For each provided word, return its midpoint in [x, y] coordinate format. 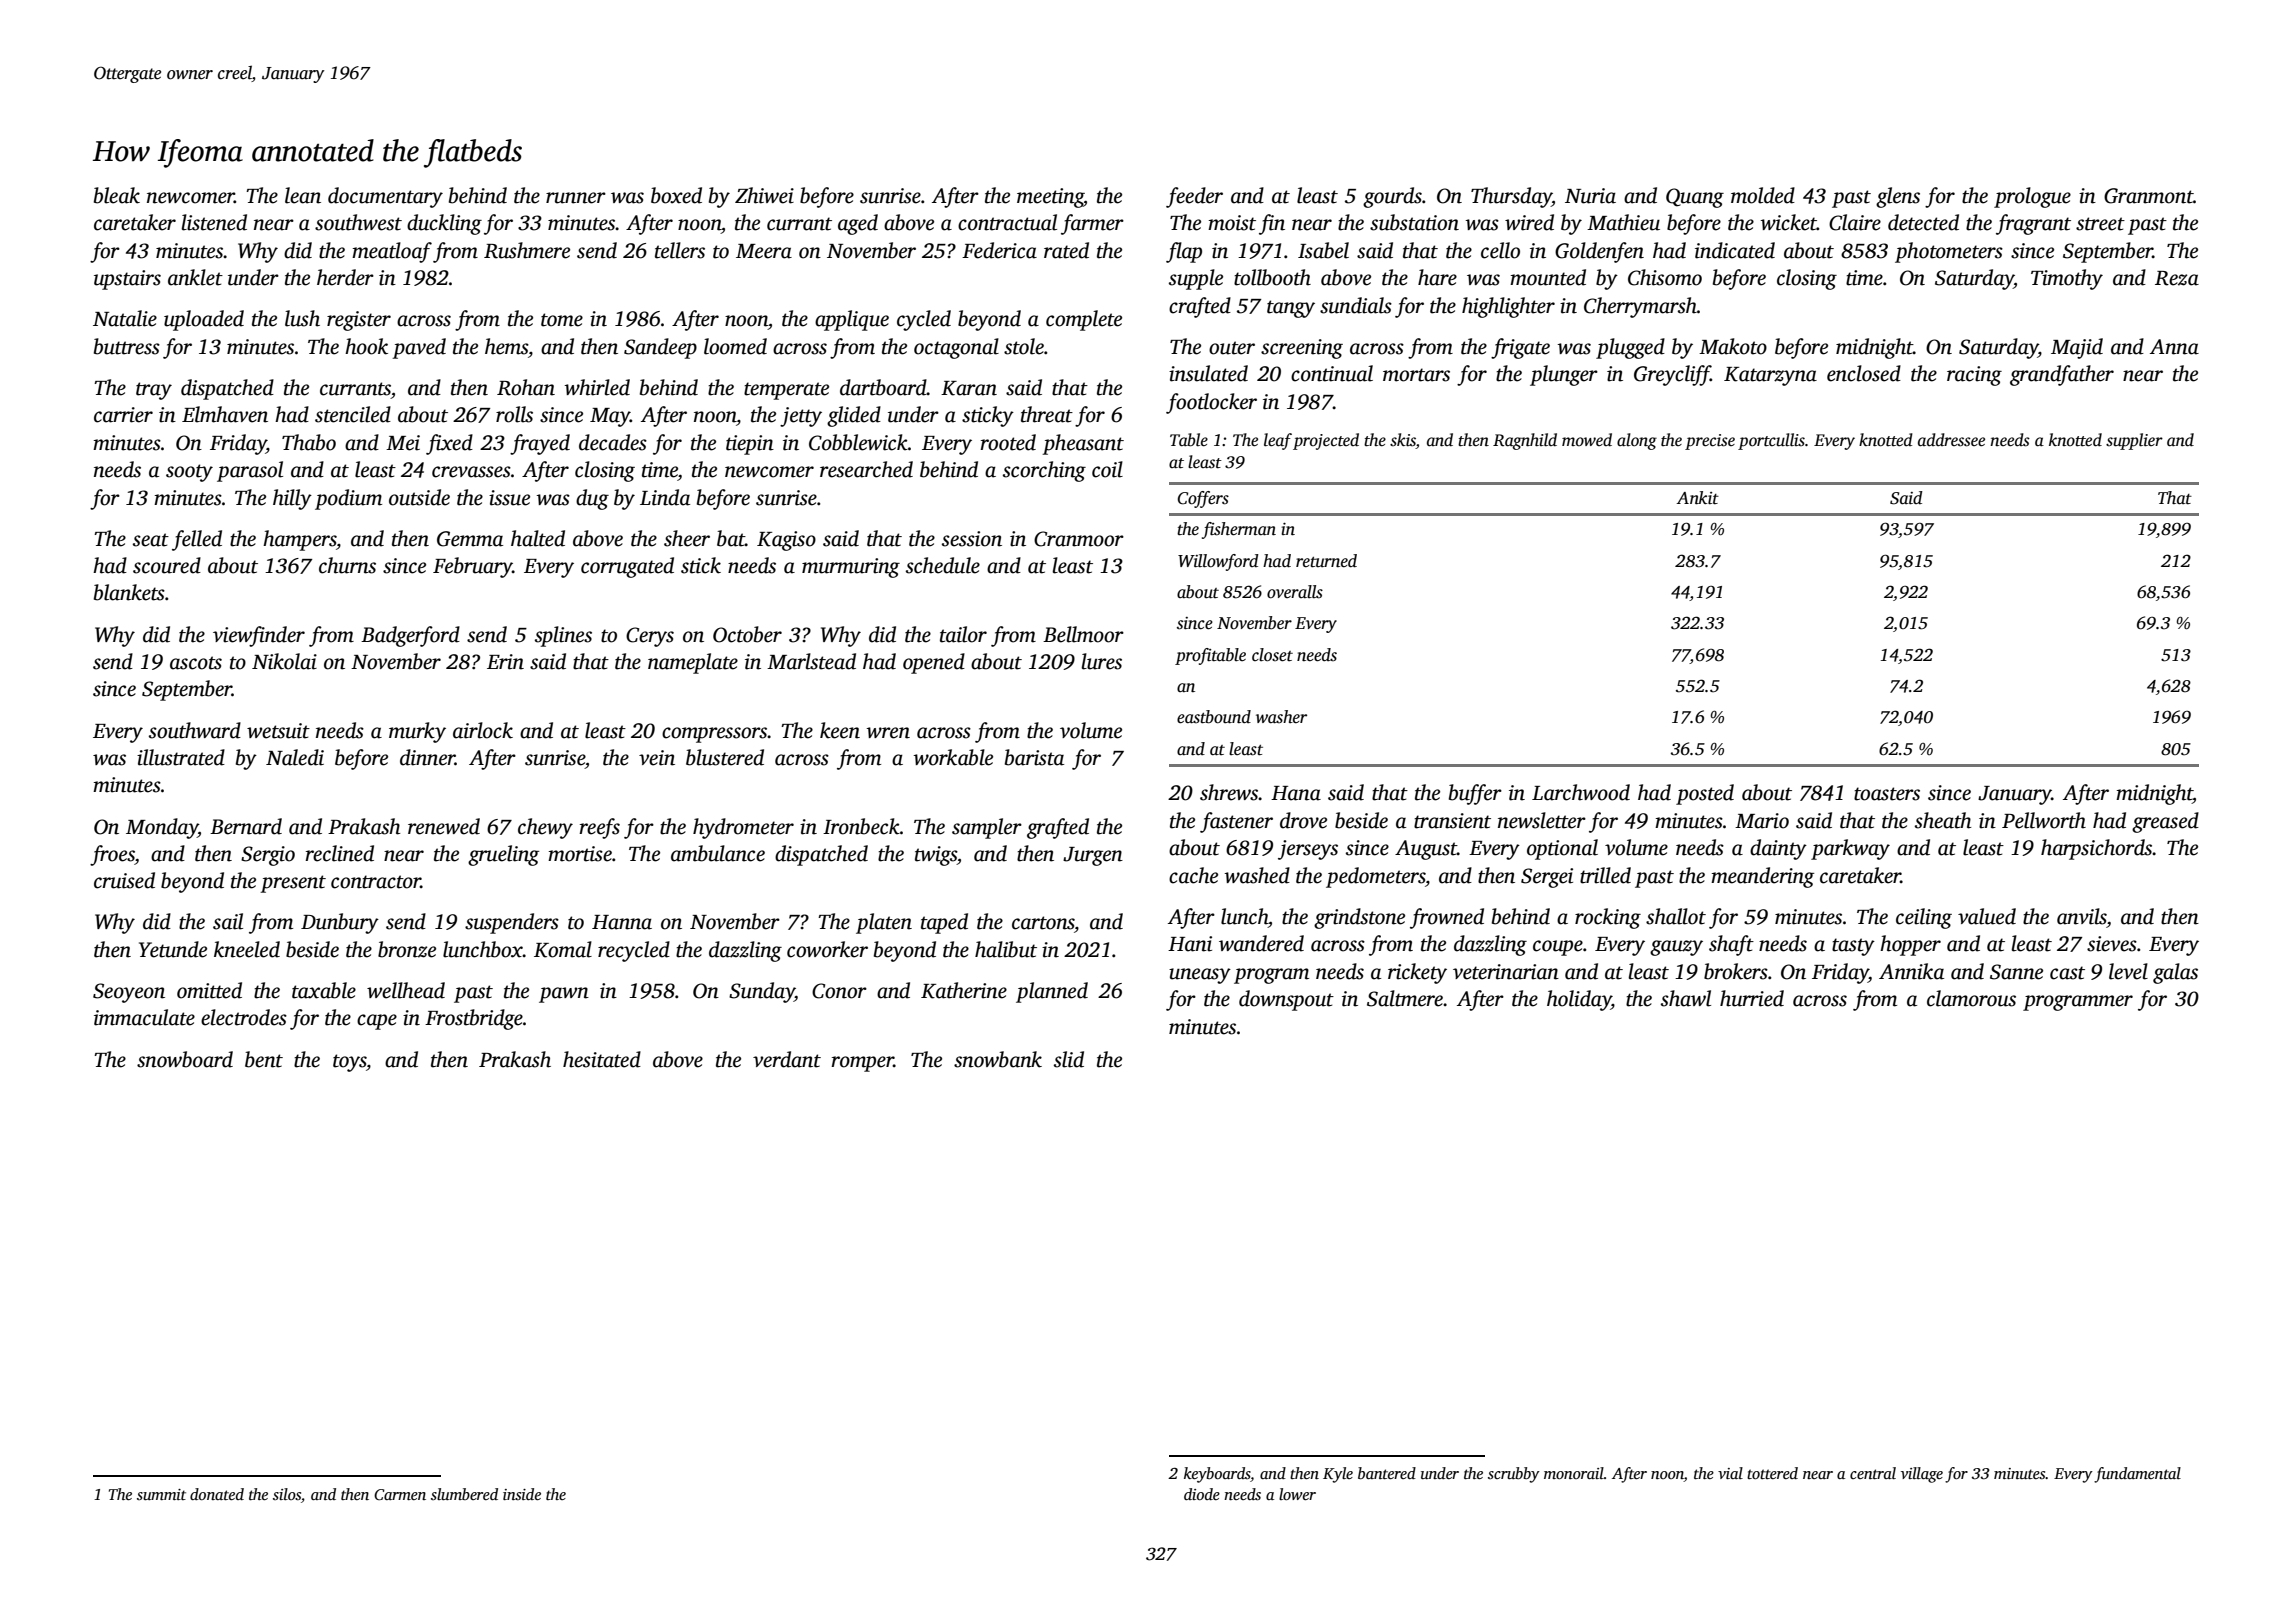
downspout [1286, 1000]
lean [303, 195]
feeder [1194, 197]
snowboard [185, 1059]
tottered [1772, 1473]
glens [1898, 197]
